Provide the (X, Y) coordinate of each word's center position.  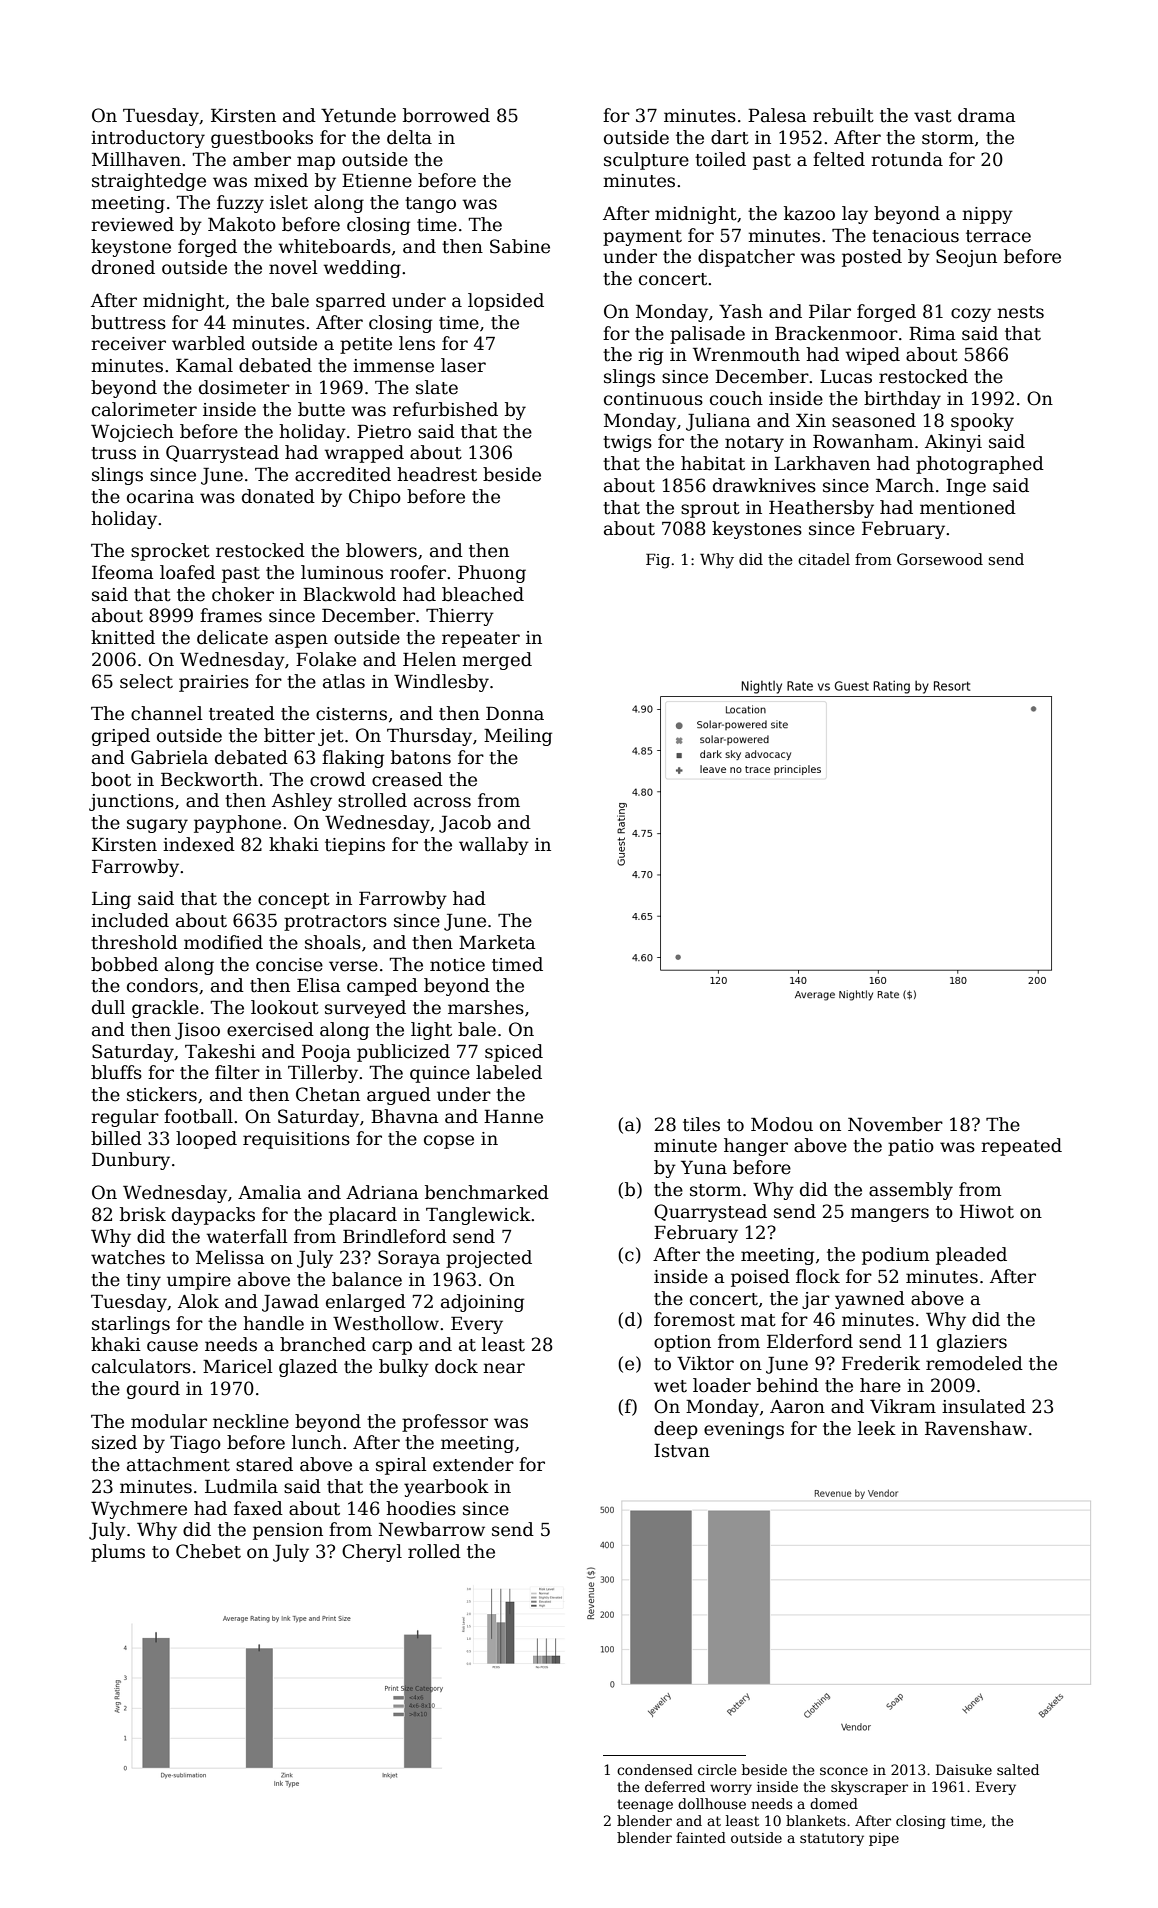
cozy (971, 315)
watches (128, 1257)
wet (670, 1386)
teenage (645, 1805)
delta (409, 137)
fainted (701, 1837)
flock (818, 1276)
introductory (148, 139)
